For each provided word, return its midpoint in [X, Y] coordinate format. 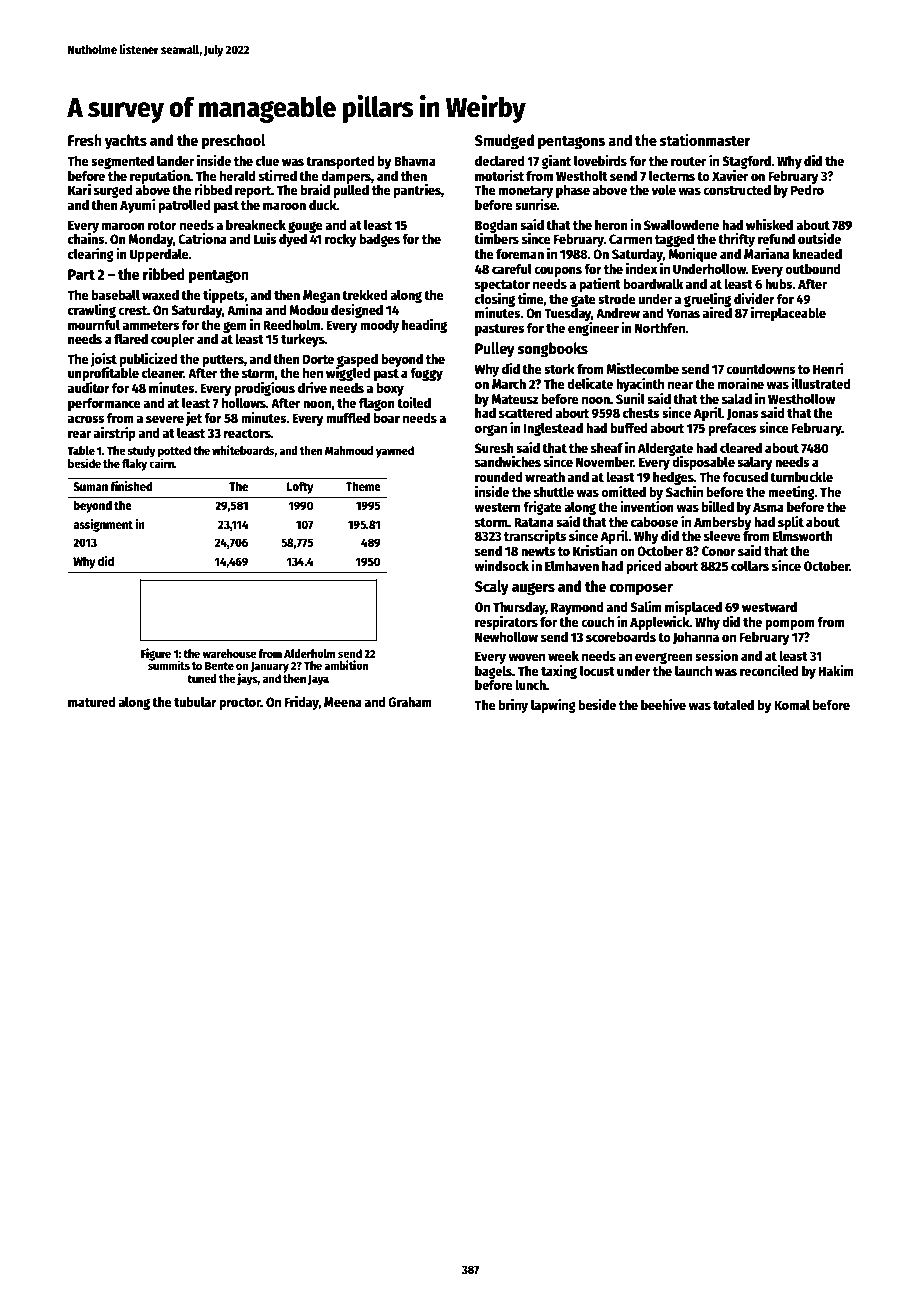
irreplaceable [788, 314]
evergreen [664, 658]
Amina [245, 309]
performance [104, 404]
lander [175, 160]
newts [538, 551]
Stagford [746, 162]
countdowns [760, 369]
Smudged [504, 142]
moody [379, 326]
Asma [768, 507]
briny [513, 706]
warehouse [229, 653]
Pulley [495, 350]
